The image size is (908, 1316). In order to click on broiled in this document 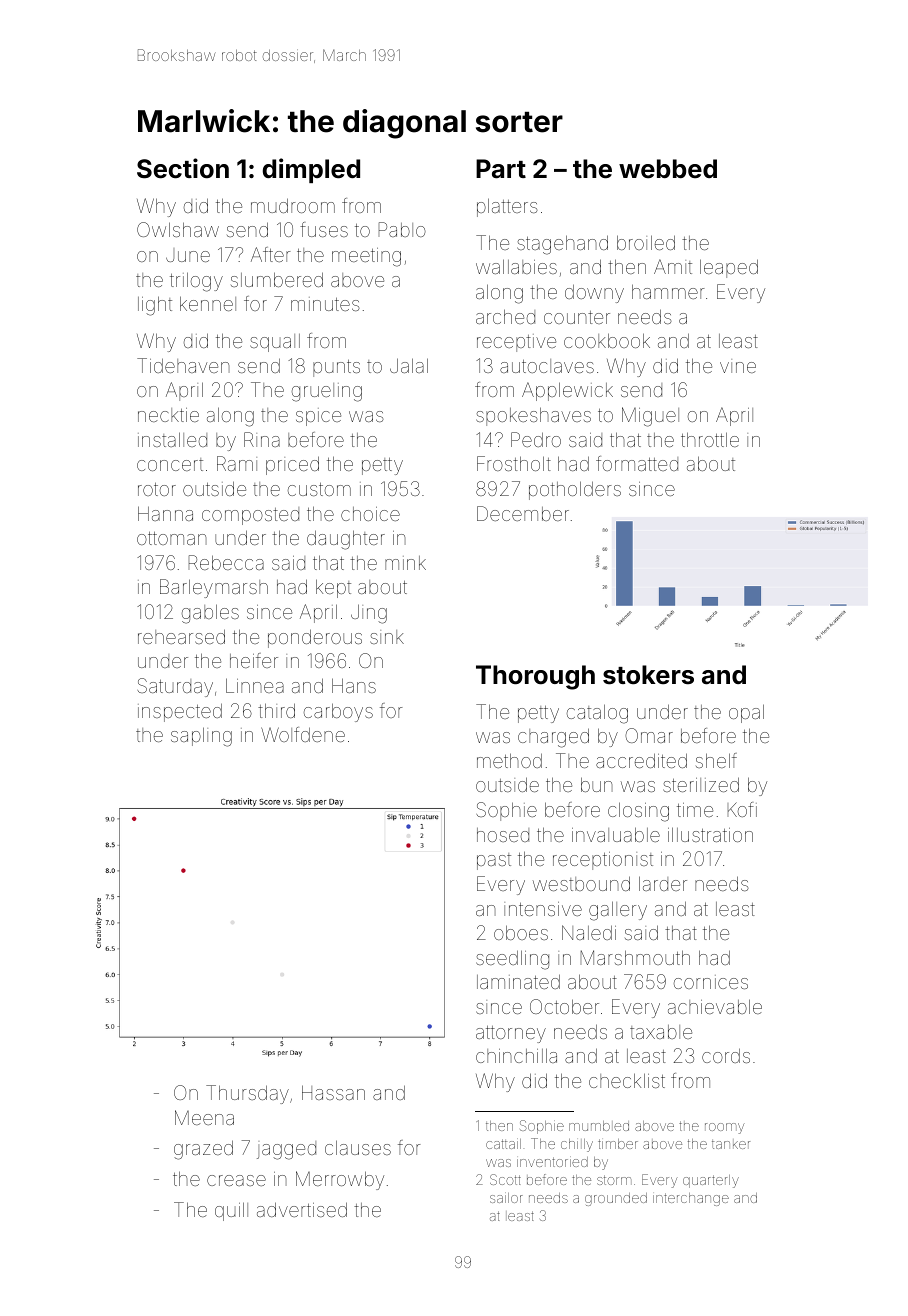, I will do `click(646, 242)`.
